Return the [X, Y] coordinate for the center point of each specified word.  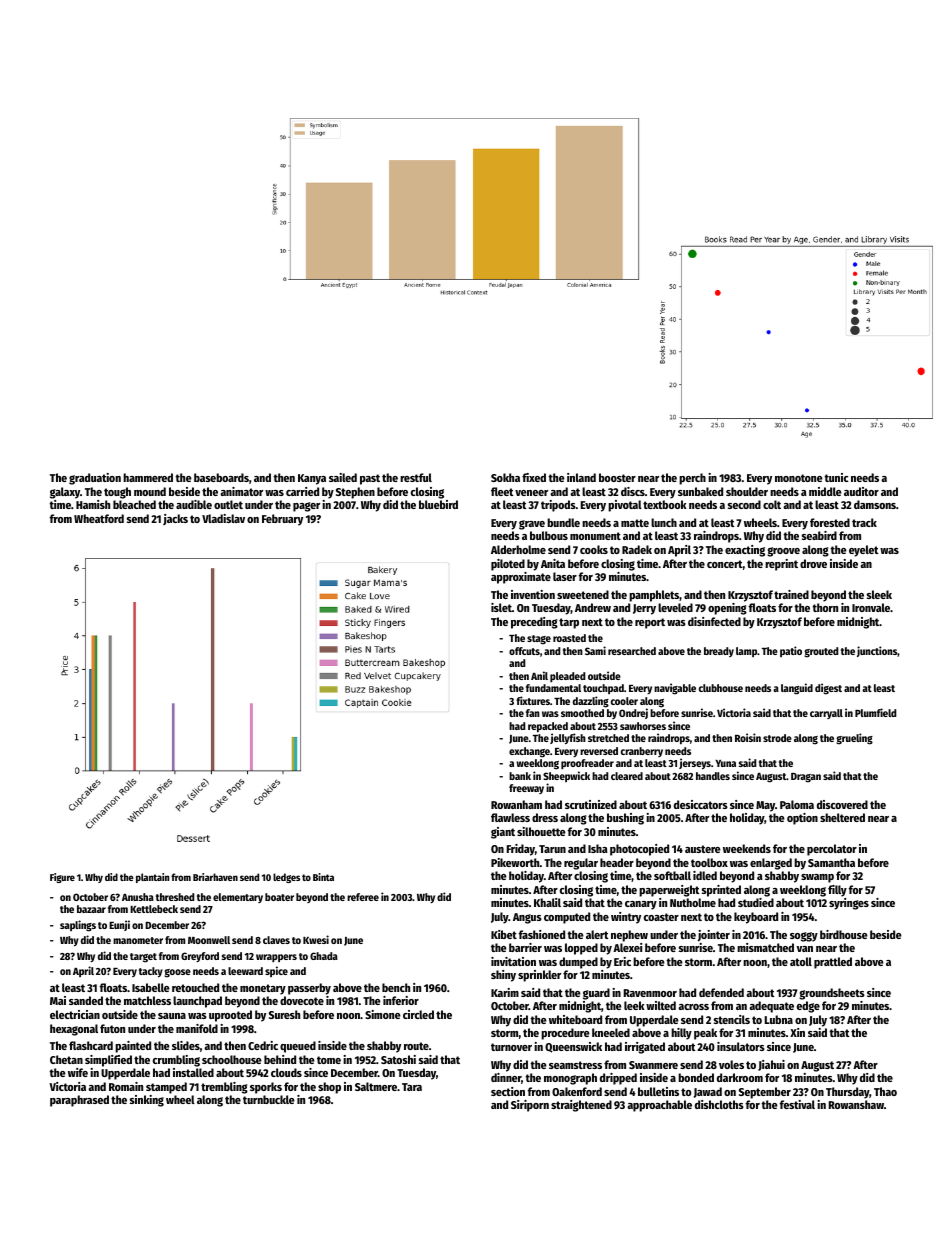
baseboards [221, 477]
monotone [799, 478]
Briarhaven [215, 877]
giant [503, 833]
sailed [343, 477]
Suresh [284, 1014]
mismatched [765, 947]
